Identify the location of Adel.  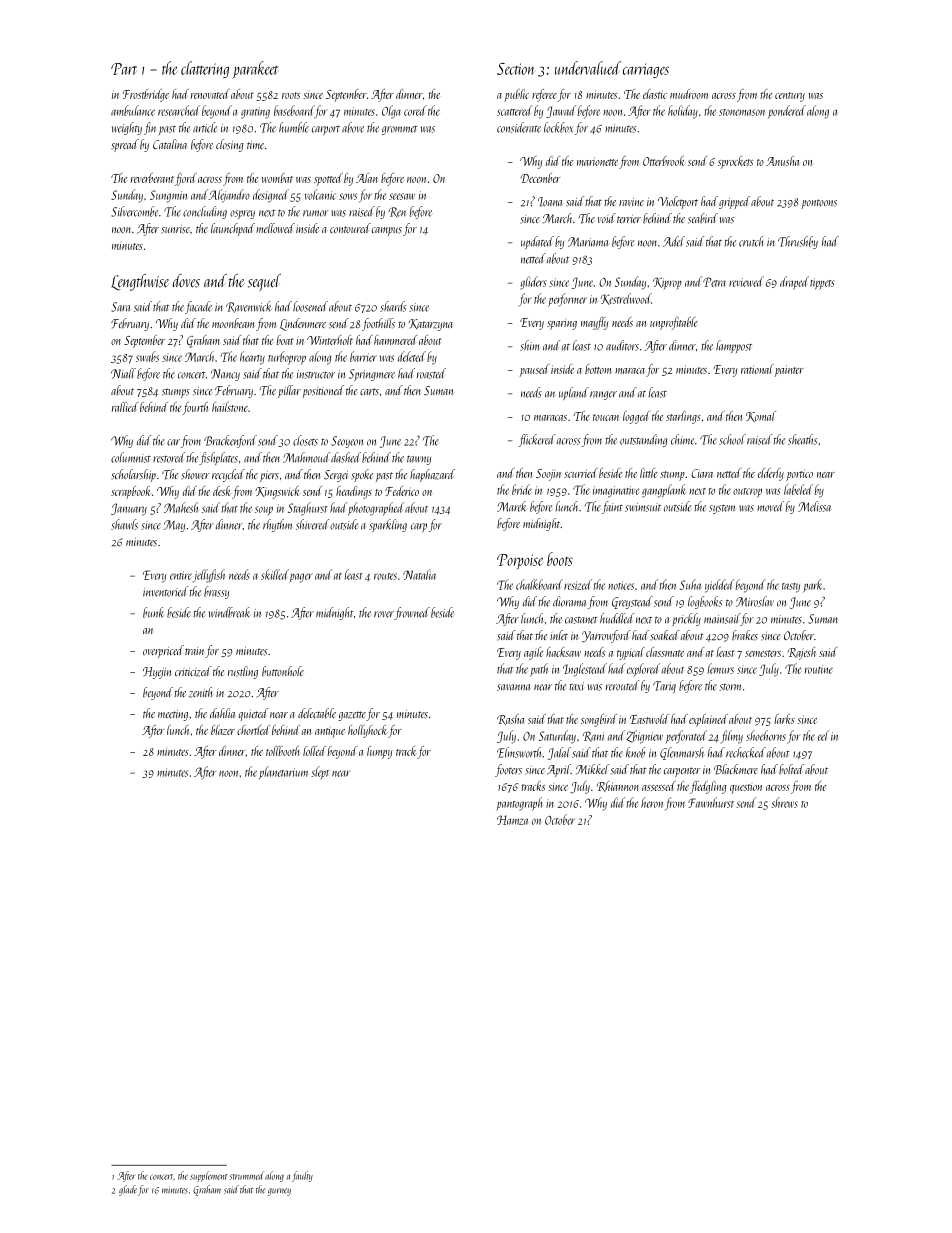
(674, 241).
